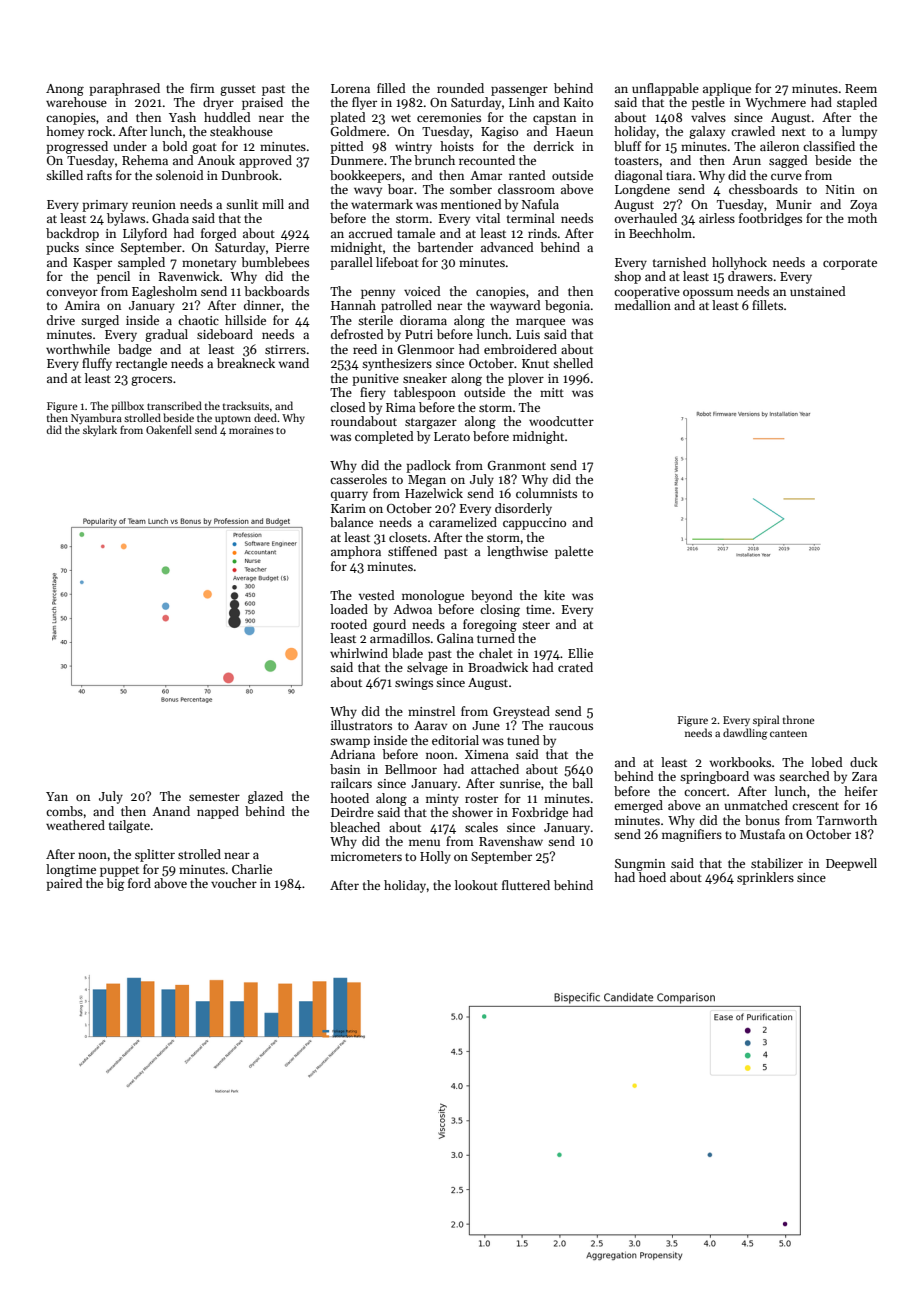  Describe the element at coordinates (750, 276) in the image. I see `drawers` at that location.
